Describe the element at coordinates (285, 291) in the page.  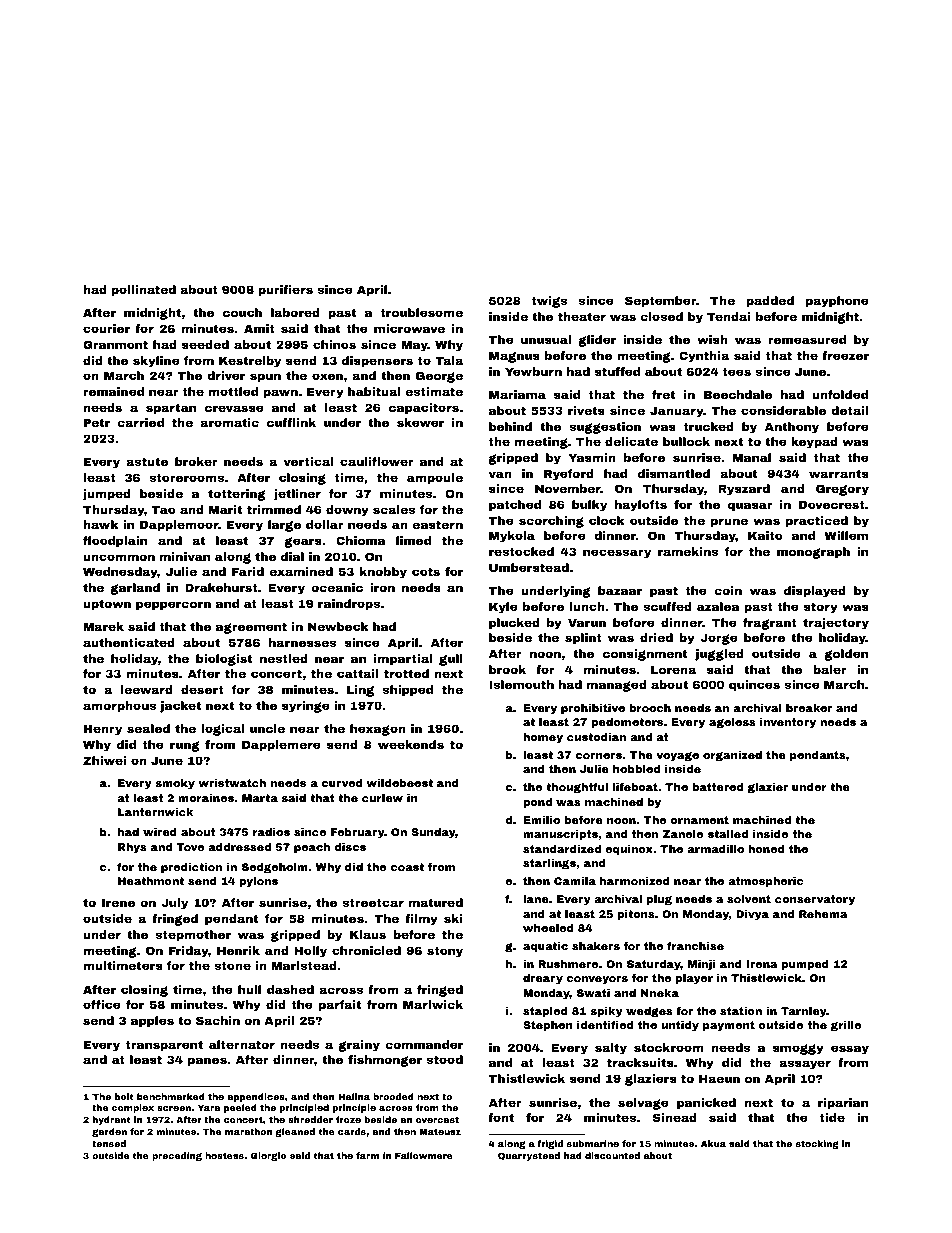
I see `purifiers` at that location.
